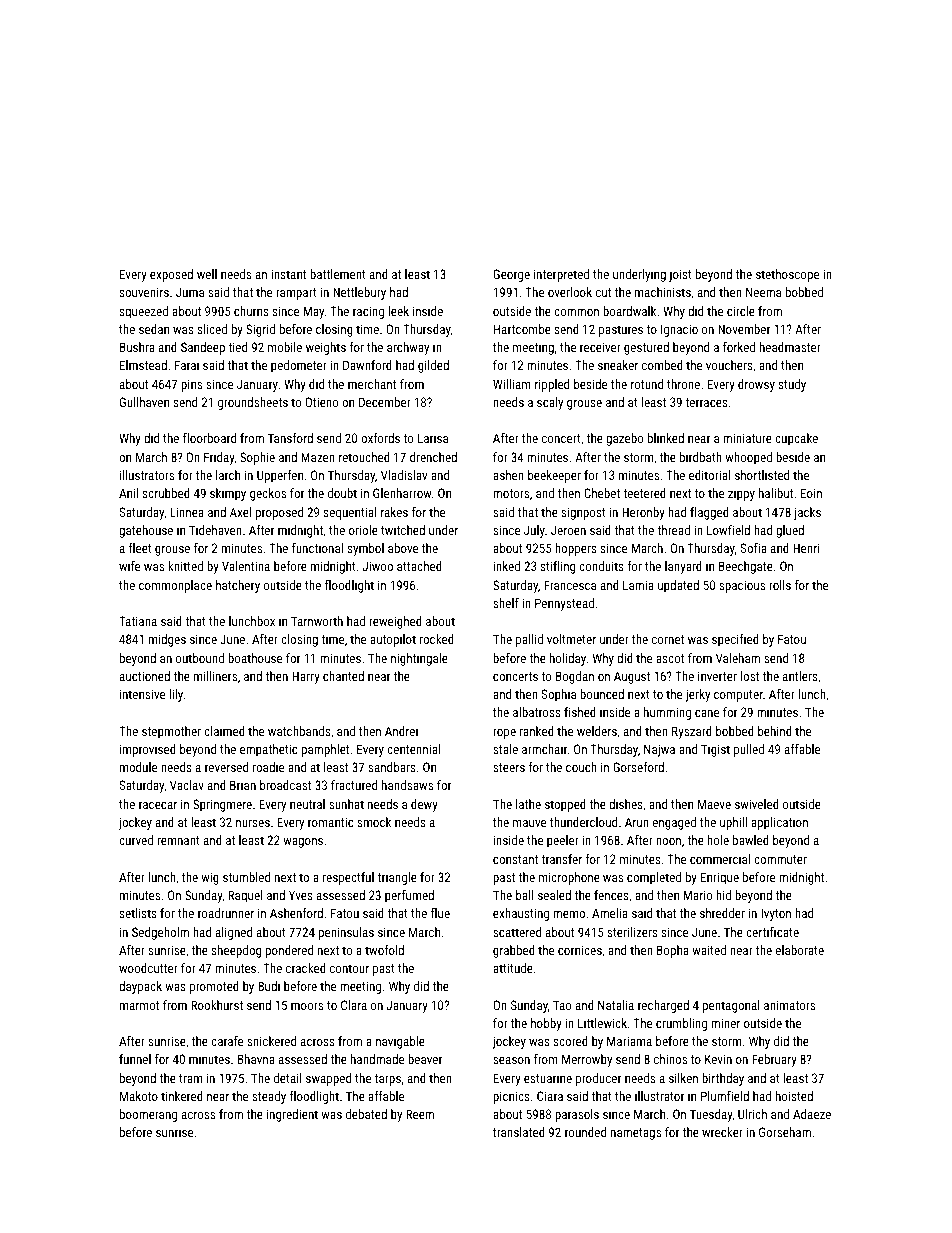  What do you see at coordinates (212, 329) in the page?
I see `sliced` at bounding box center [212, 329].
